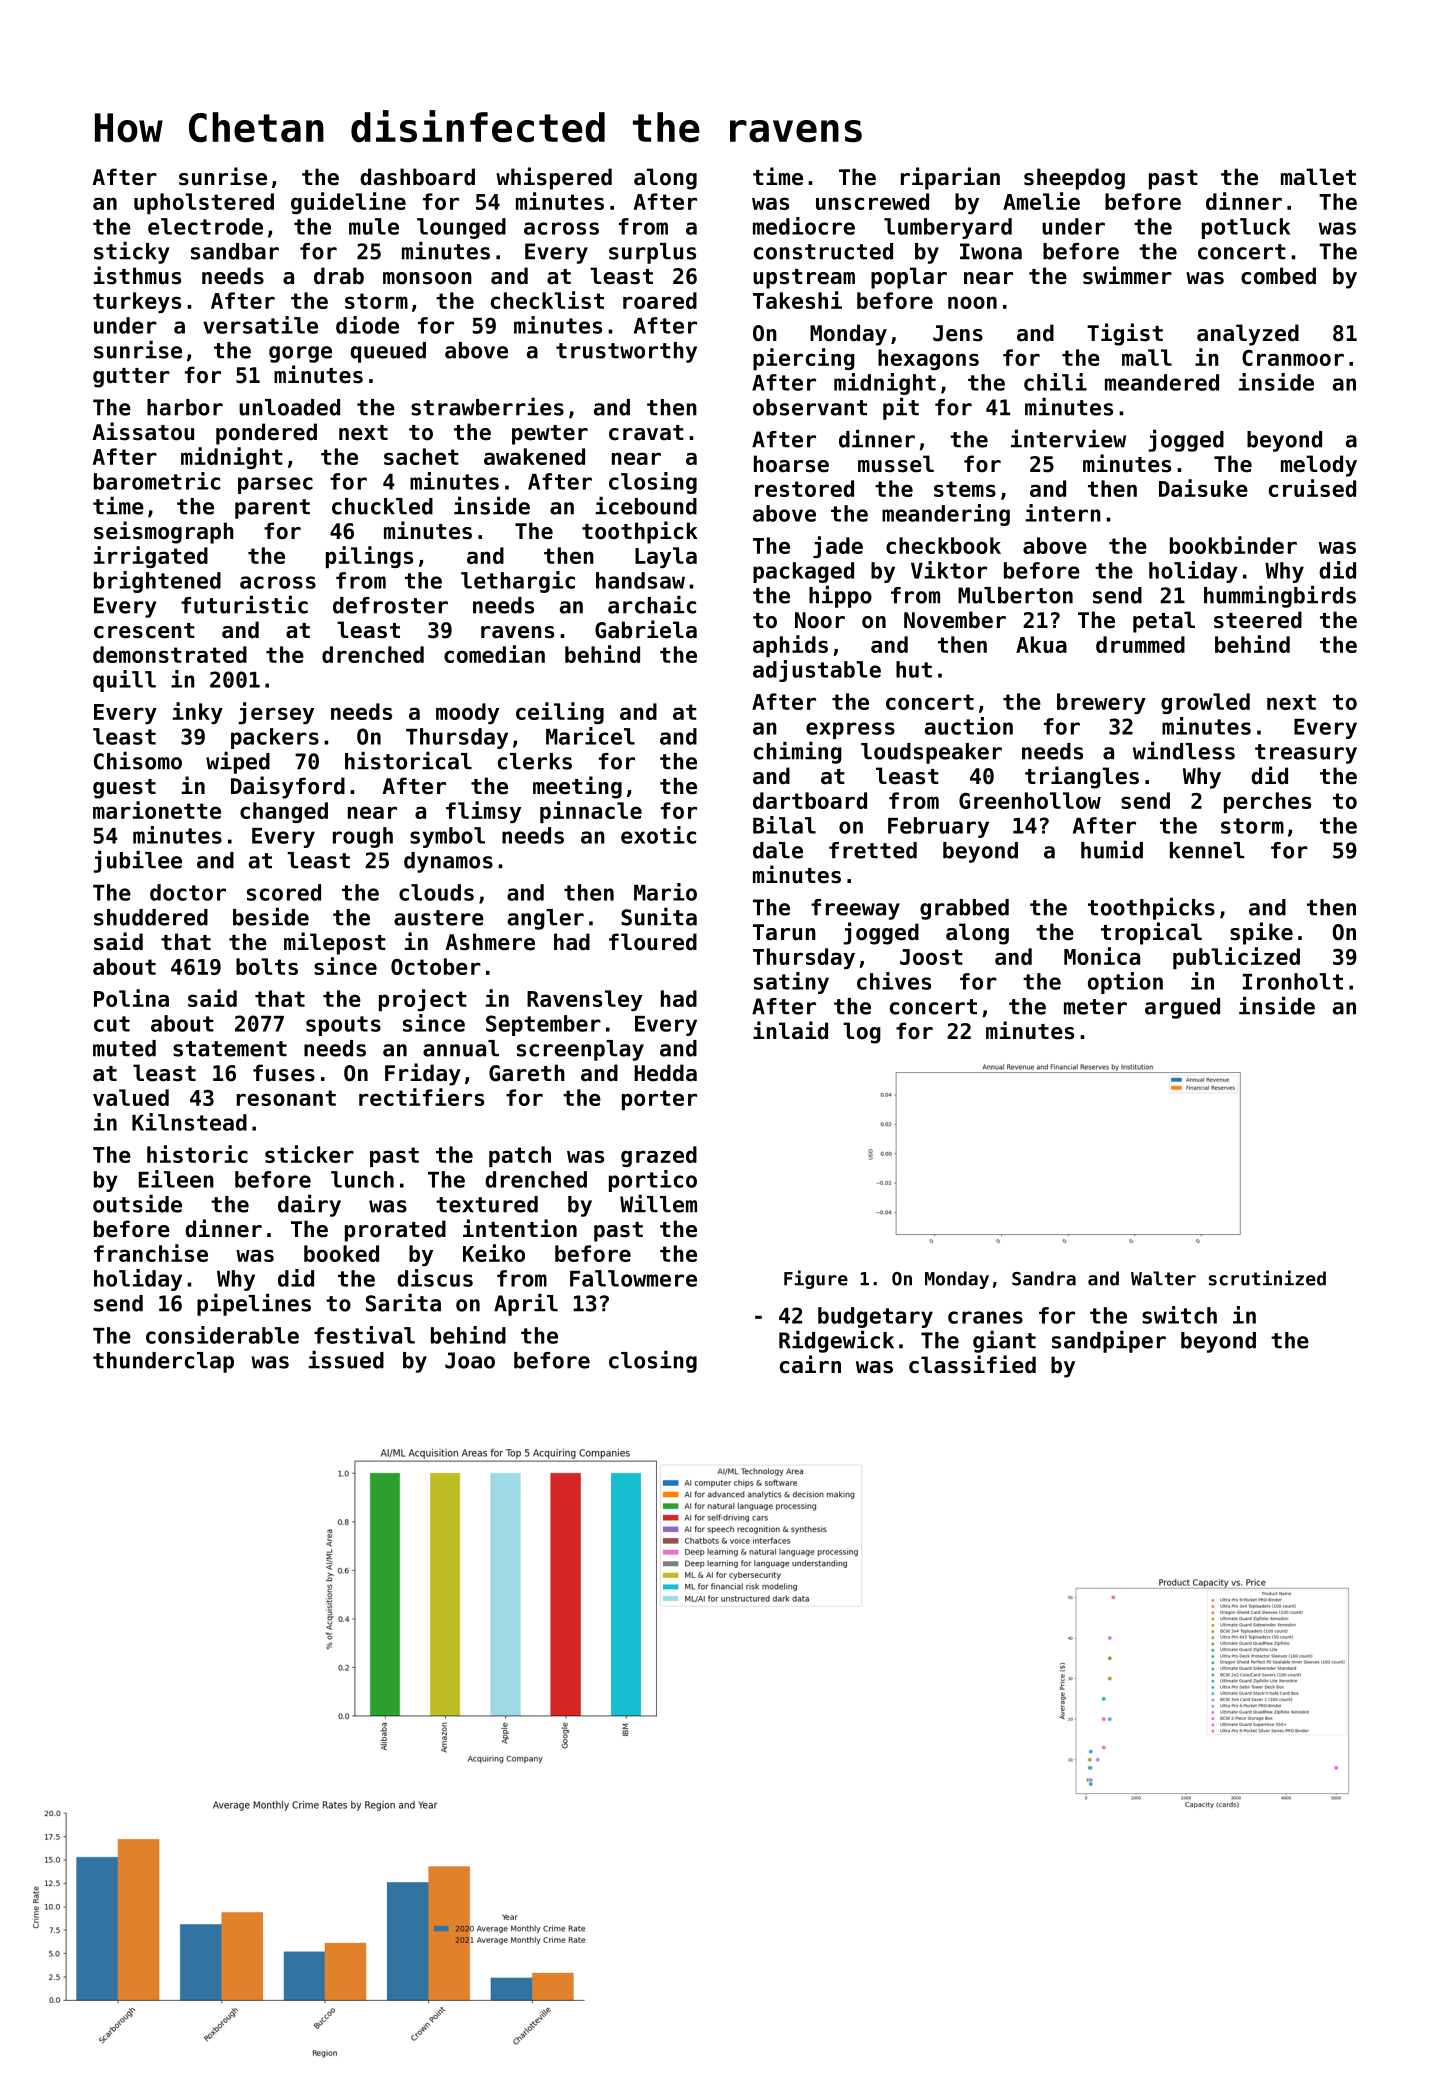  Describe the element at coordinates (222, 1335) in the image. I see `considerable` at that location.
